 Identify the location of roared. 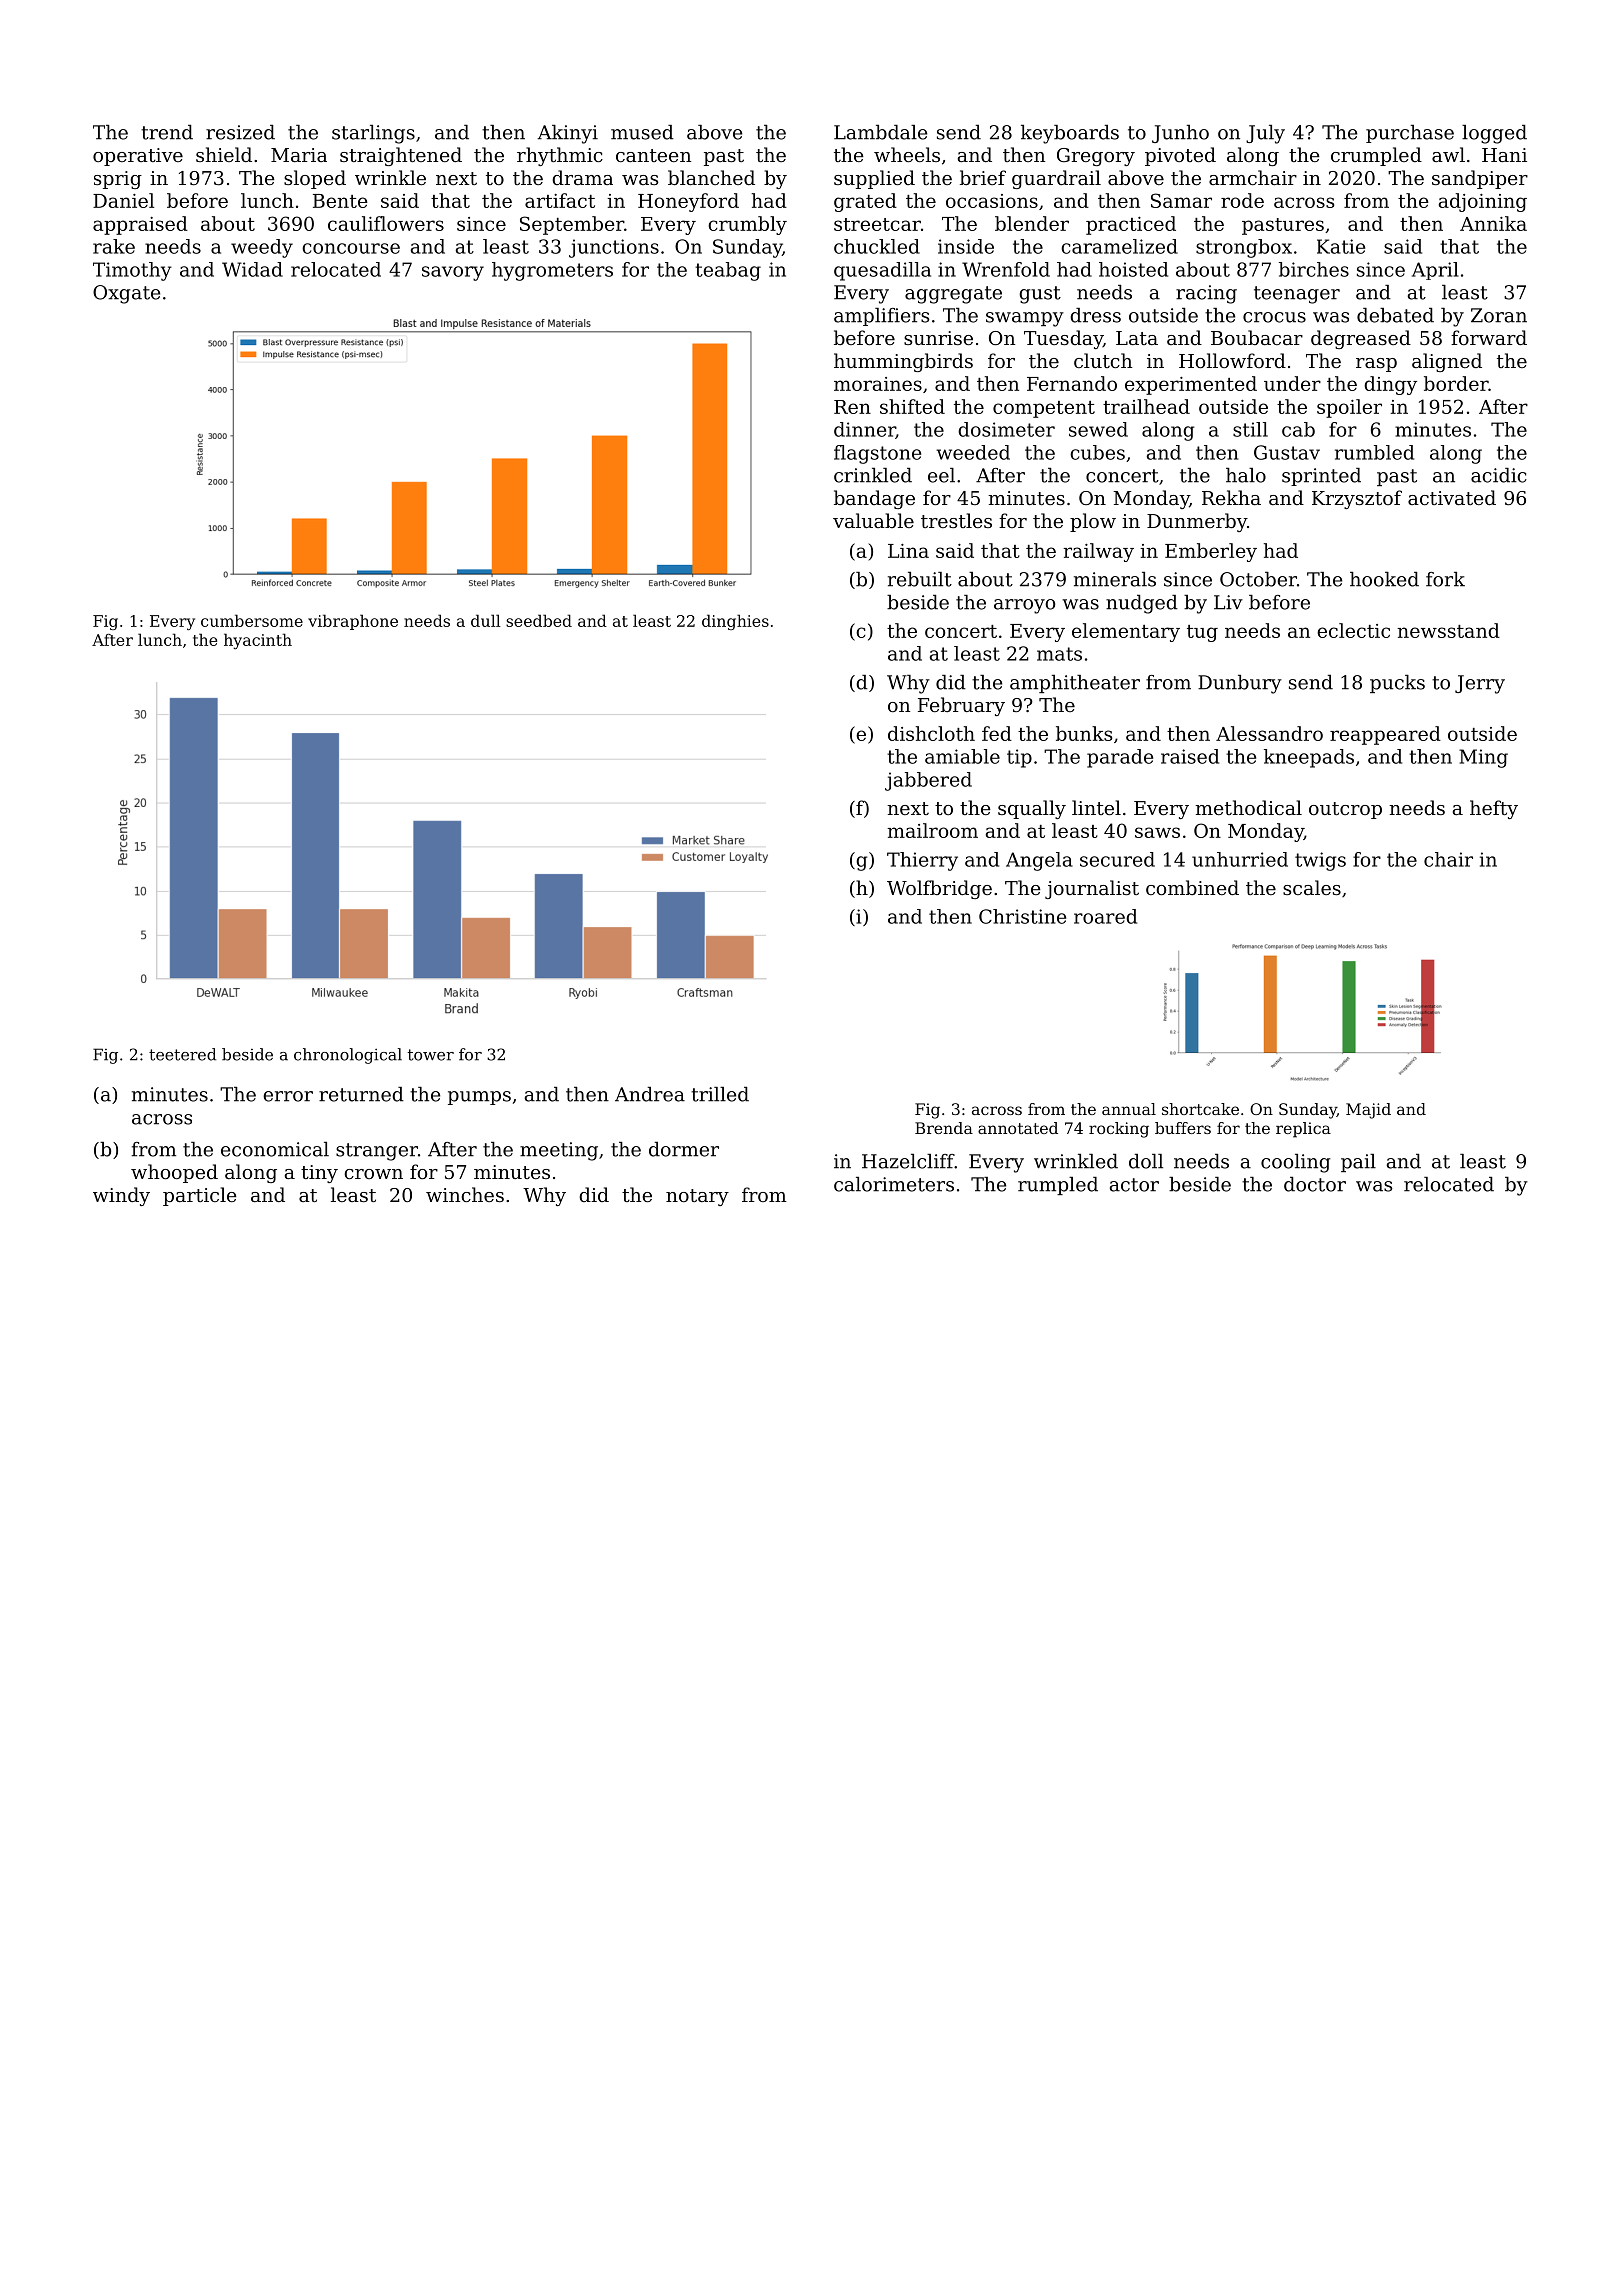
(1105, 916).
